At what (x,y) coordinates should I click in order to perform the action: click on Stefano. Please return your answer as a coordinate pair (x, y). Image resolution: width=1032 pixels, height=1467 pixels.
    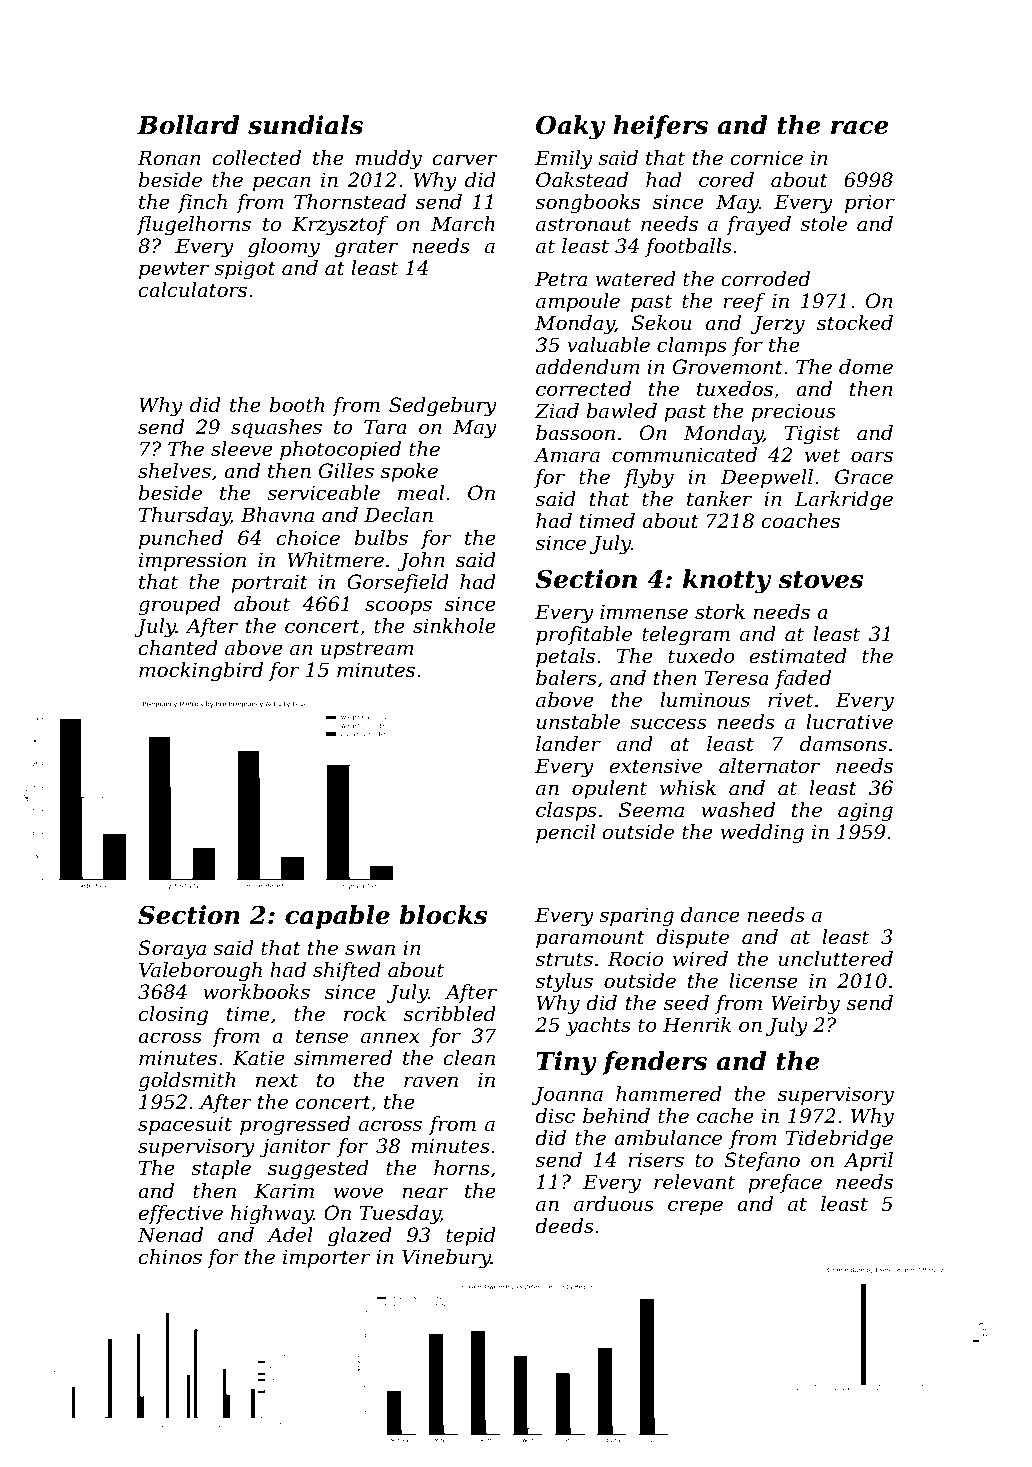
    Looking at the image, I should click on (762, 1161).
